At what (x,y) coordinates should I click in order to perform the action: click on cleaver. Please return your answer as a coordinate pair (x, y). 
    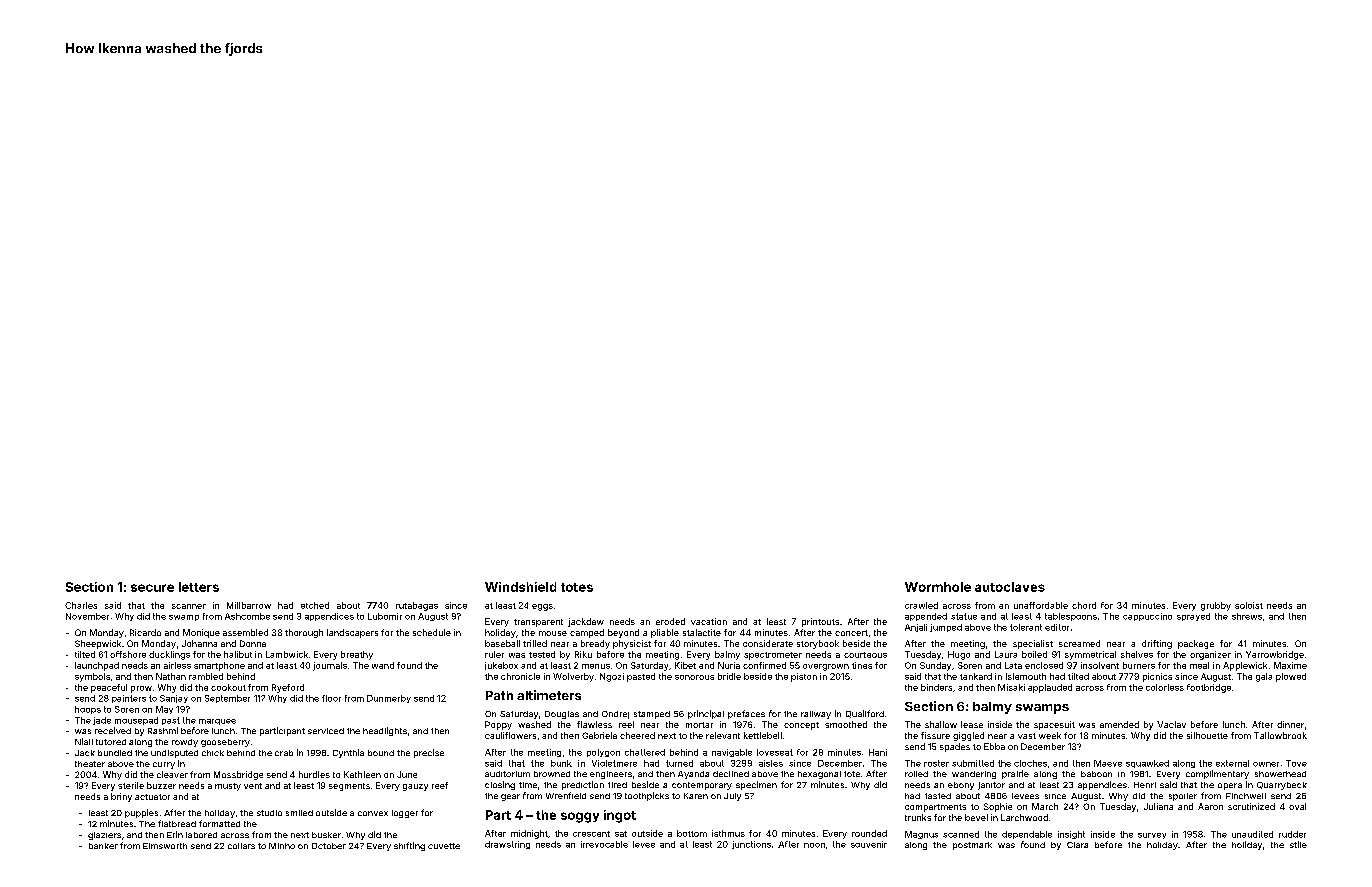
    Looking at the image, I should click on (172, 774).
